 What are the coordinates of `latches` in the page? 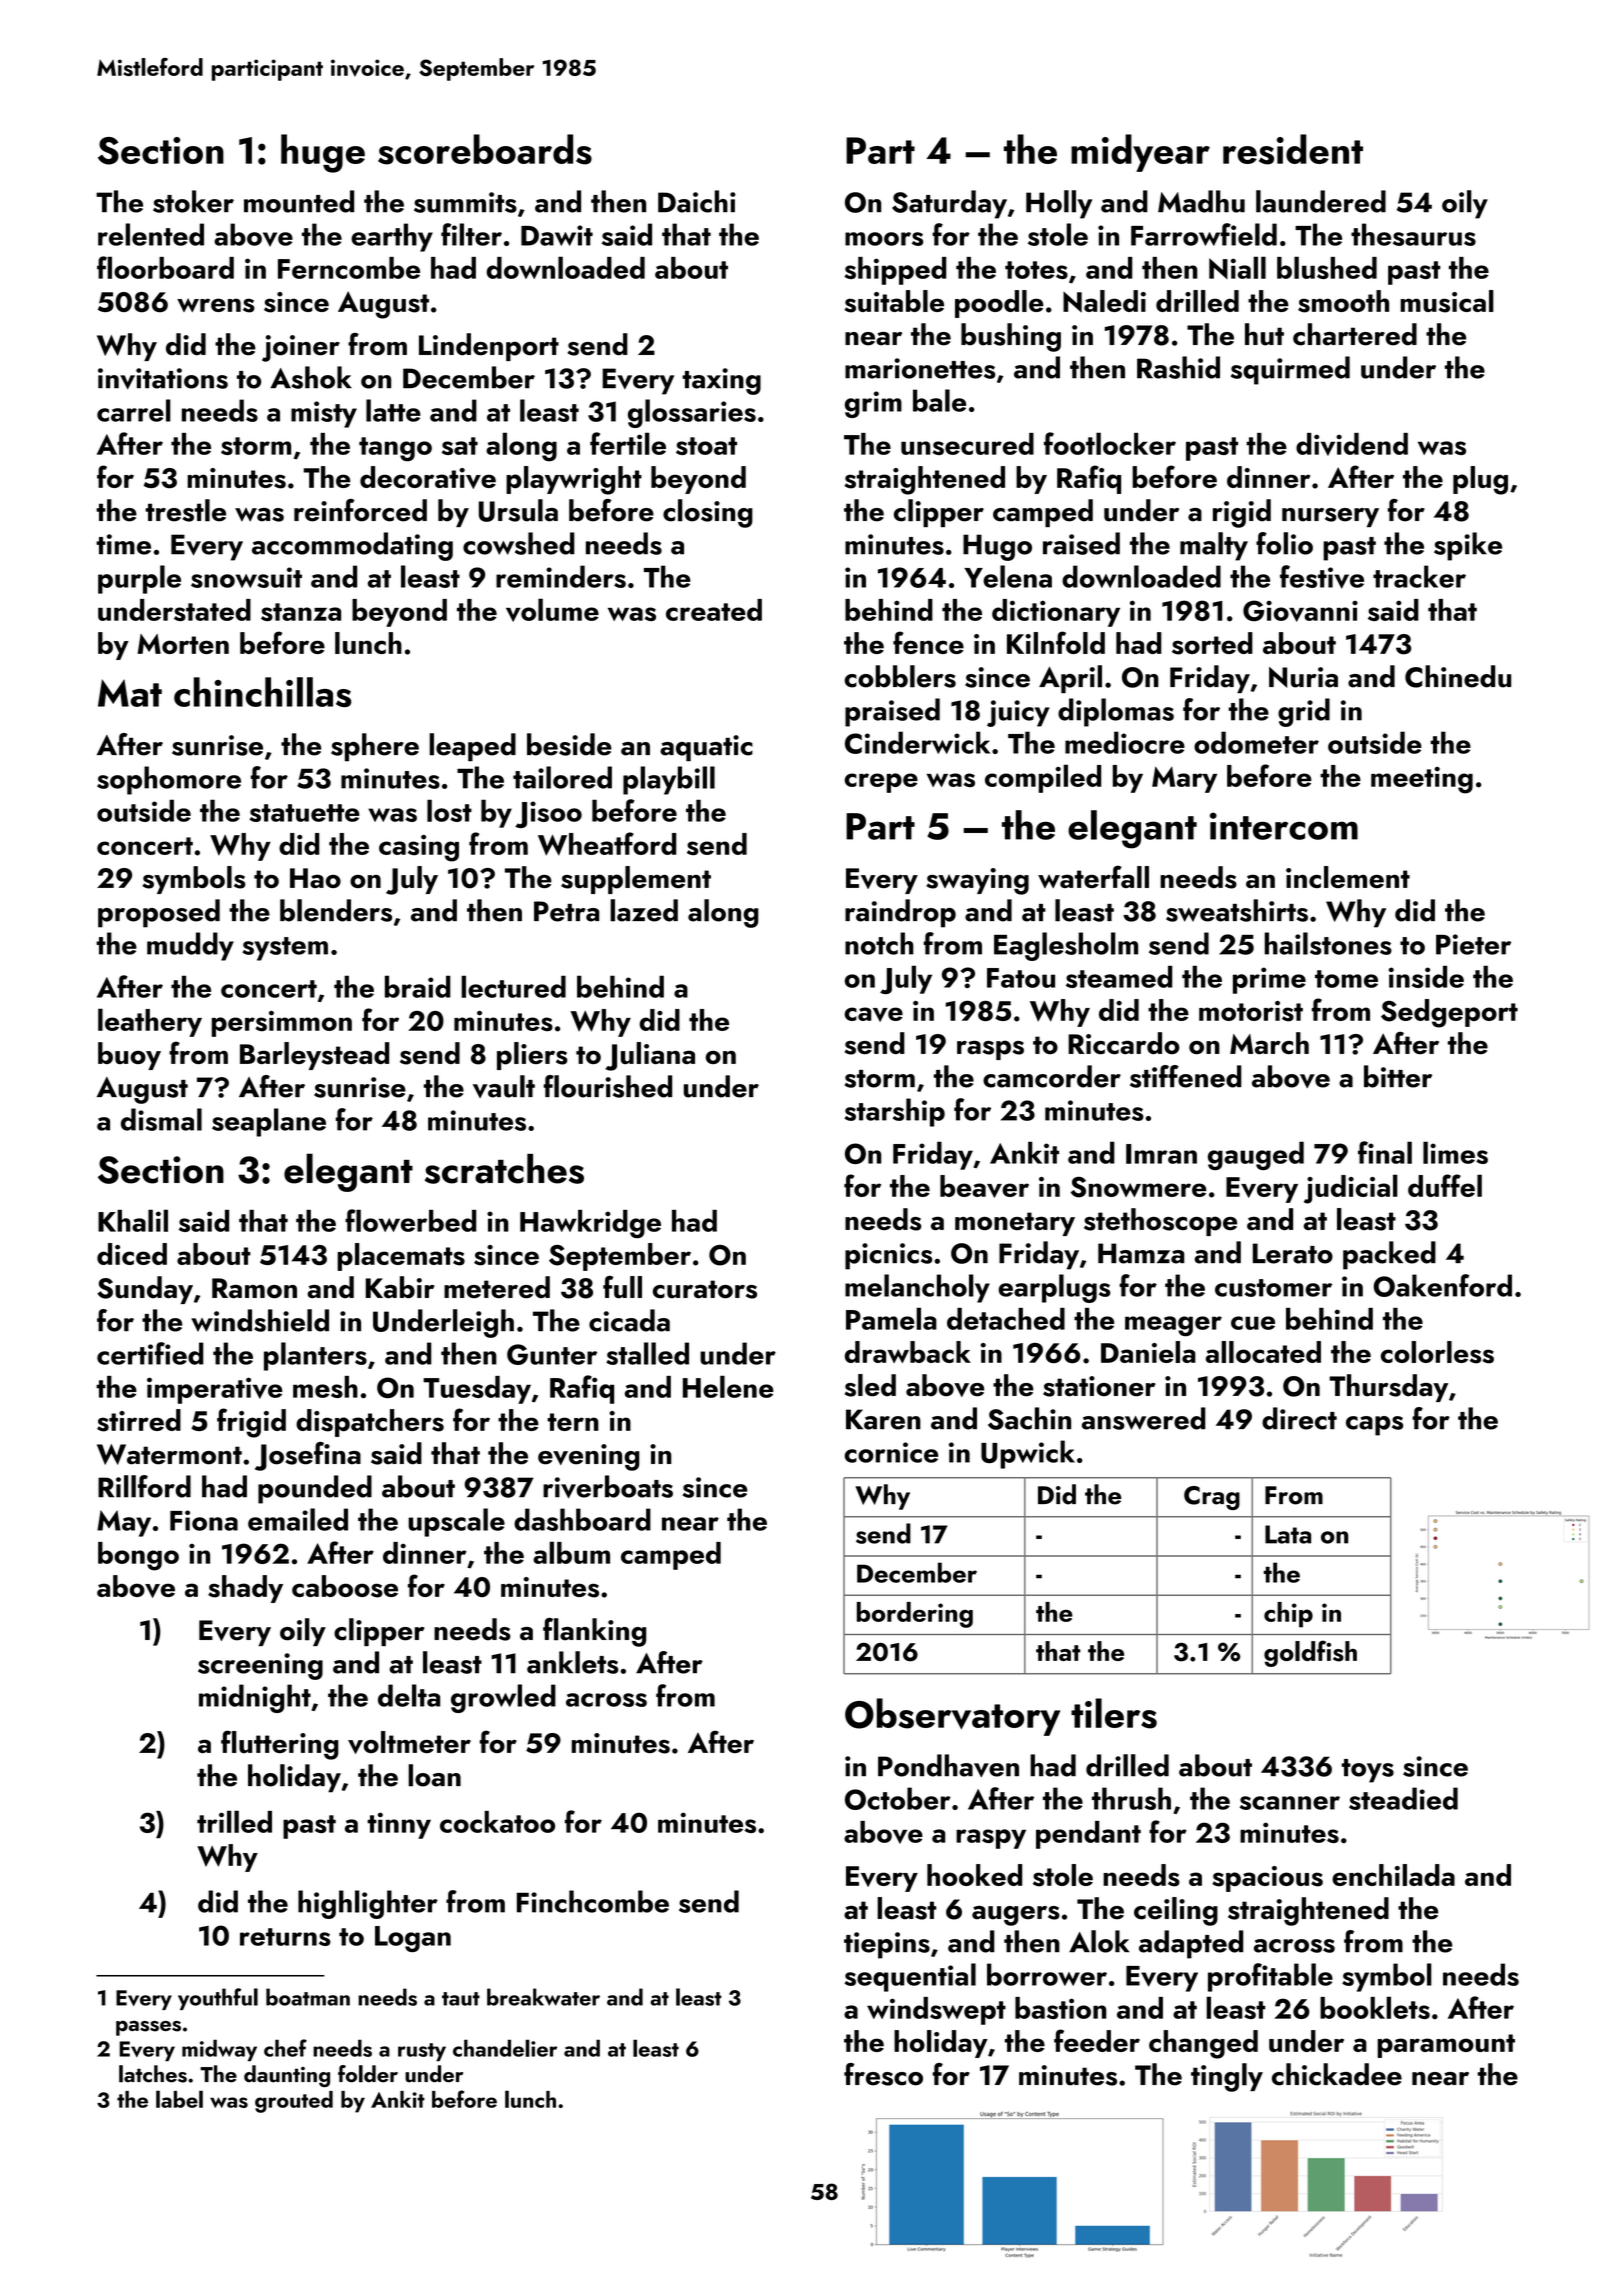 It's located at (153, 2074).
